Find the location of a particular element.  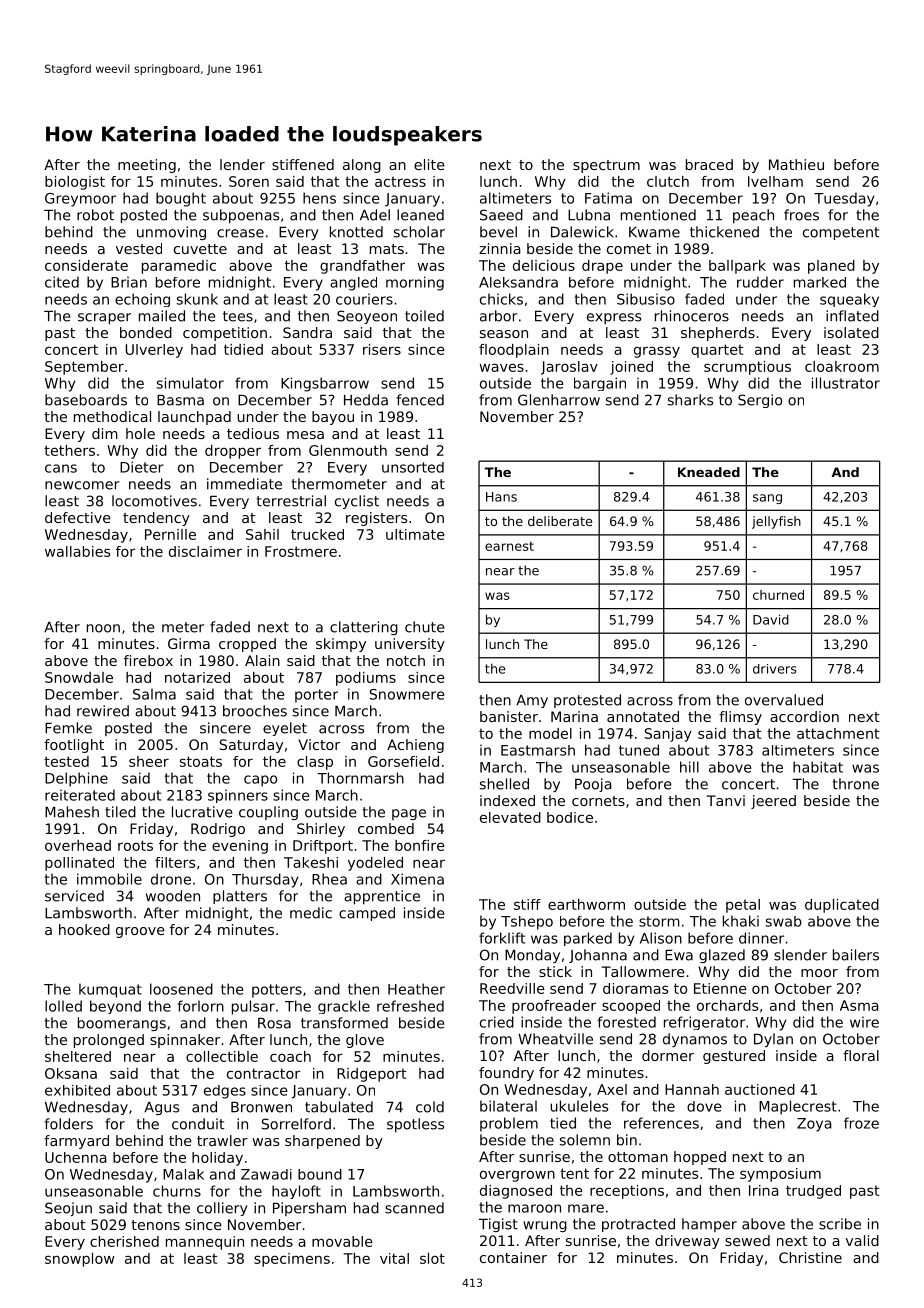

disclaimer is located at coordinates (205, 551).
